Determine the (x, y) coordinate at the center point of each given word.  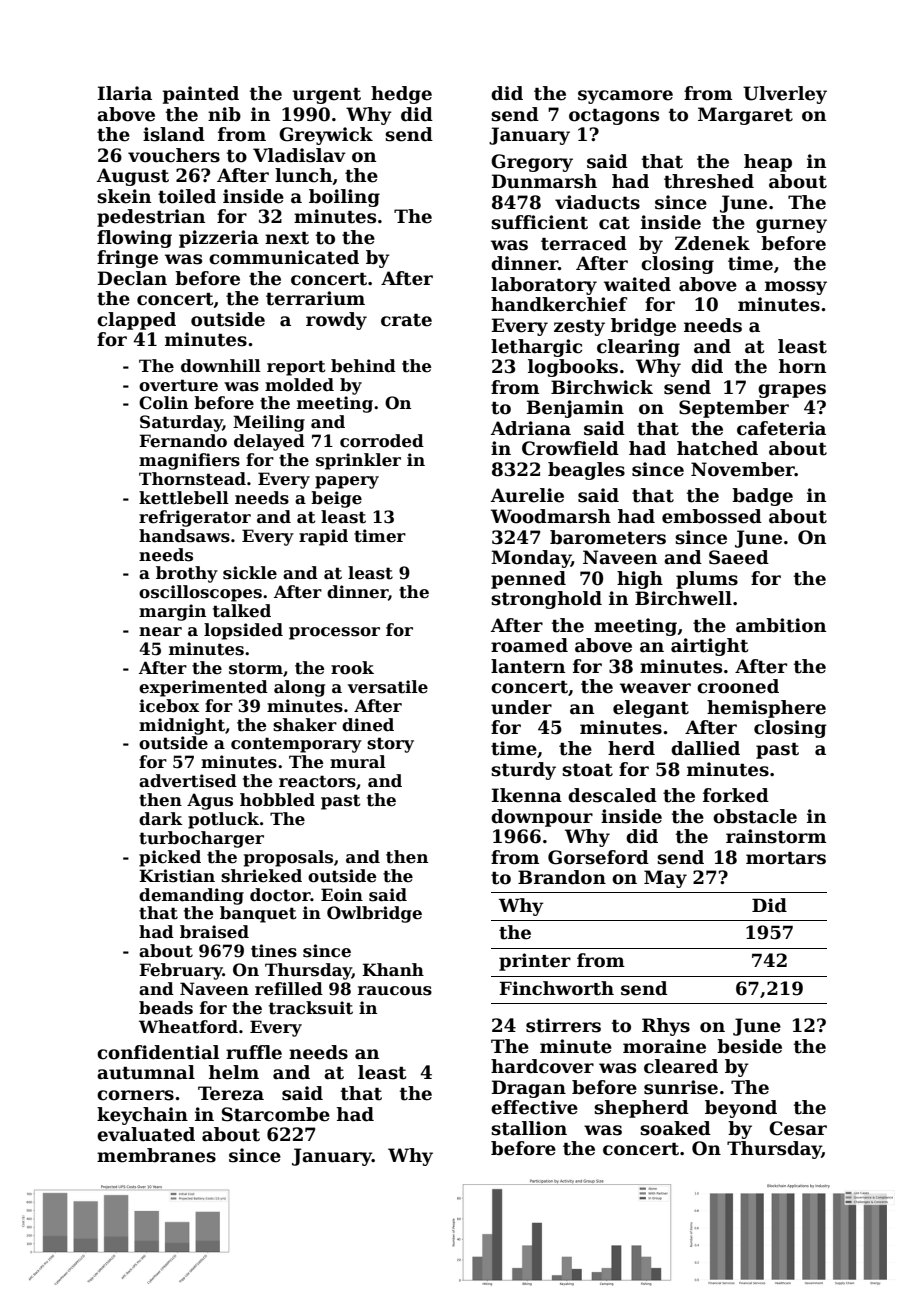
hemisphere (766, 709)
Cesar (798, 1128)
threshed (709, 181)
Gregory (532, 163)
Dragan (529, 1089)
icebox (169, 706)
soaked (675, 1128)
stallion (529, 1128)
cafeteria (781, 428)
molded (299, 385)
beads (166, 1008)
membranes (156, 1155)
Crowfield (570, 448)
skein (124, 196)
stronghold (546, 600)
